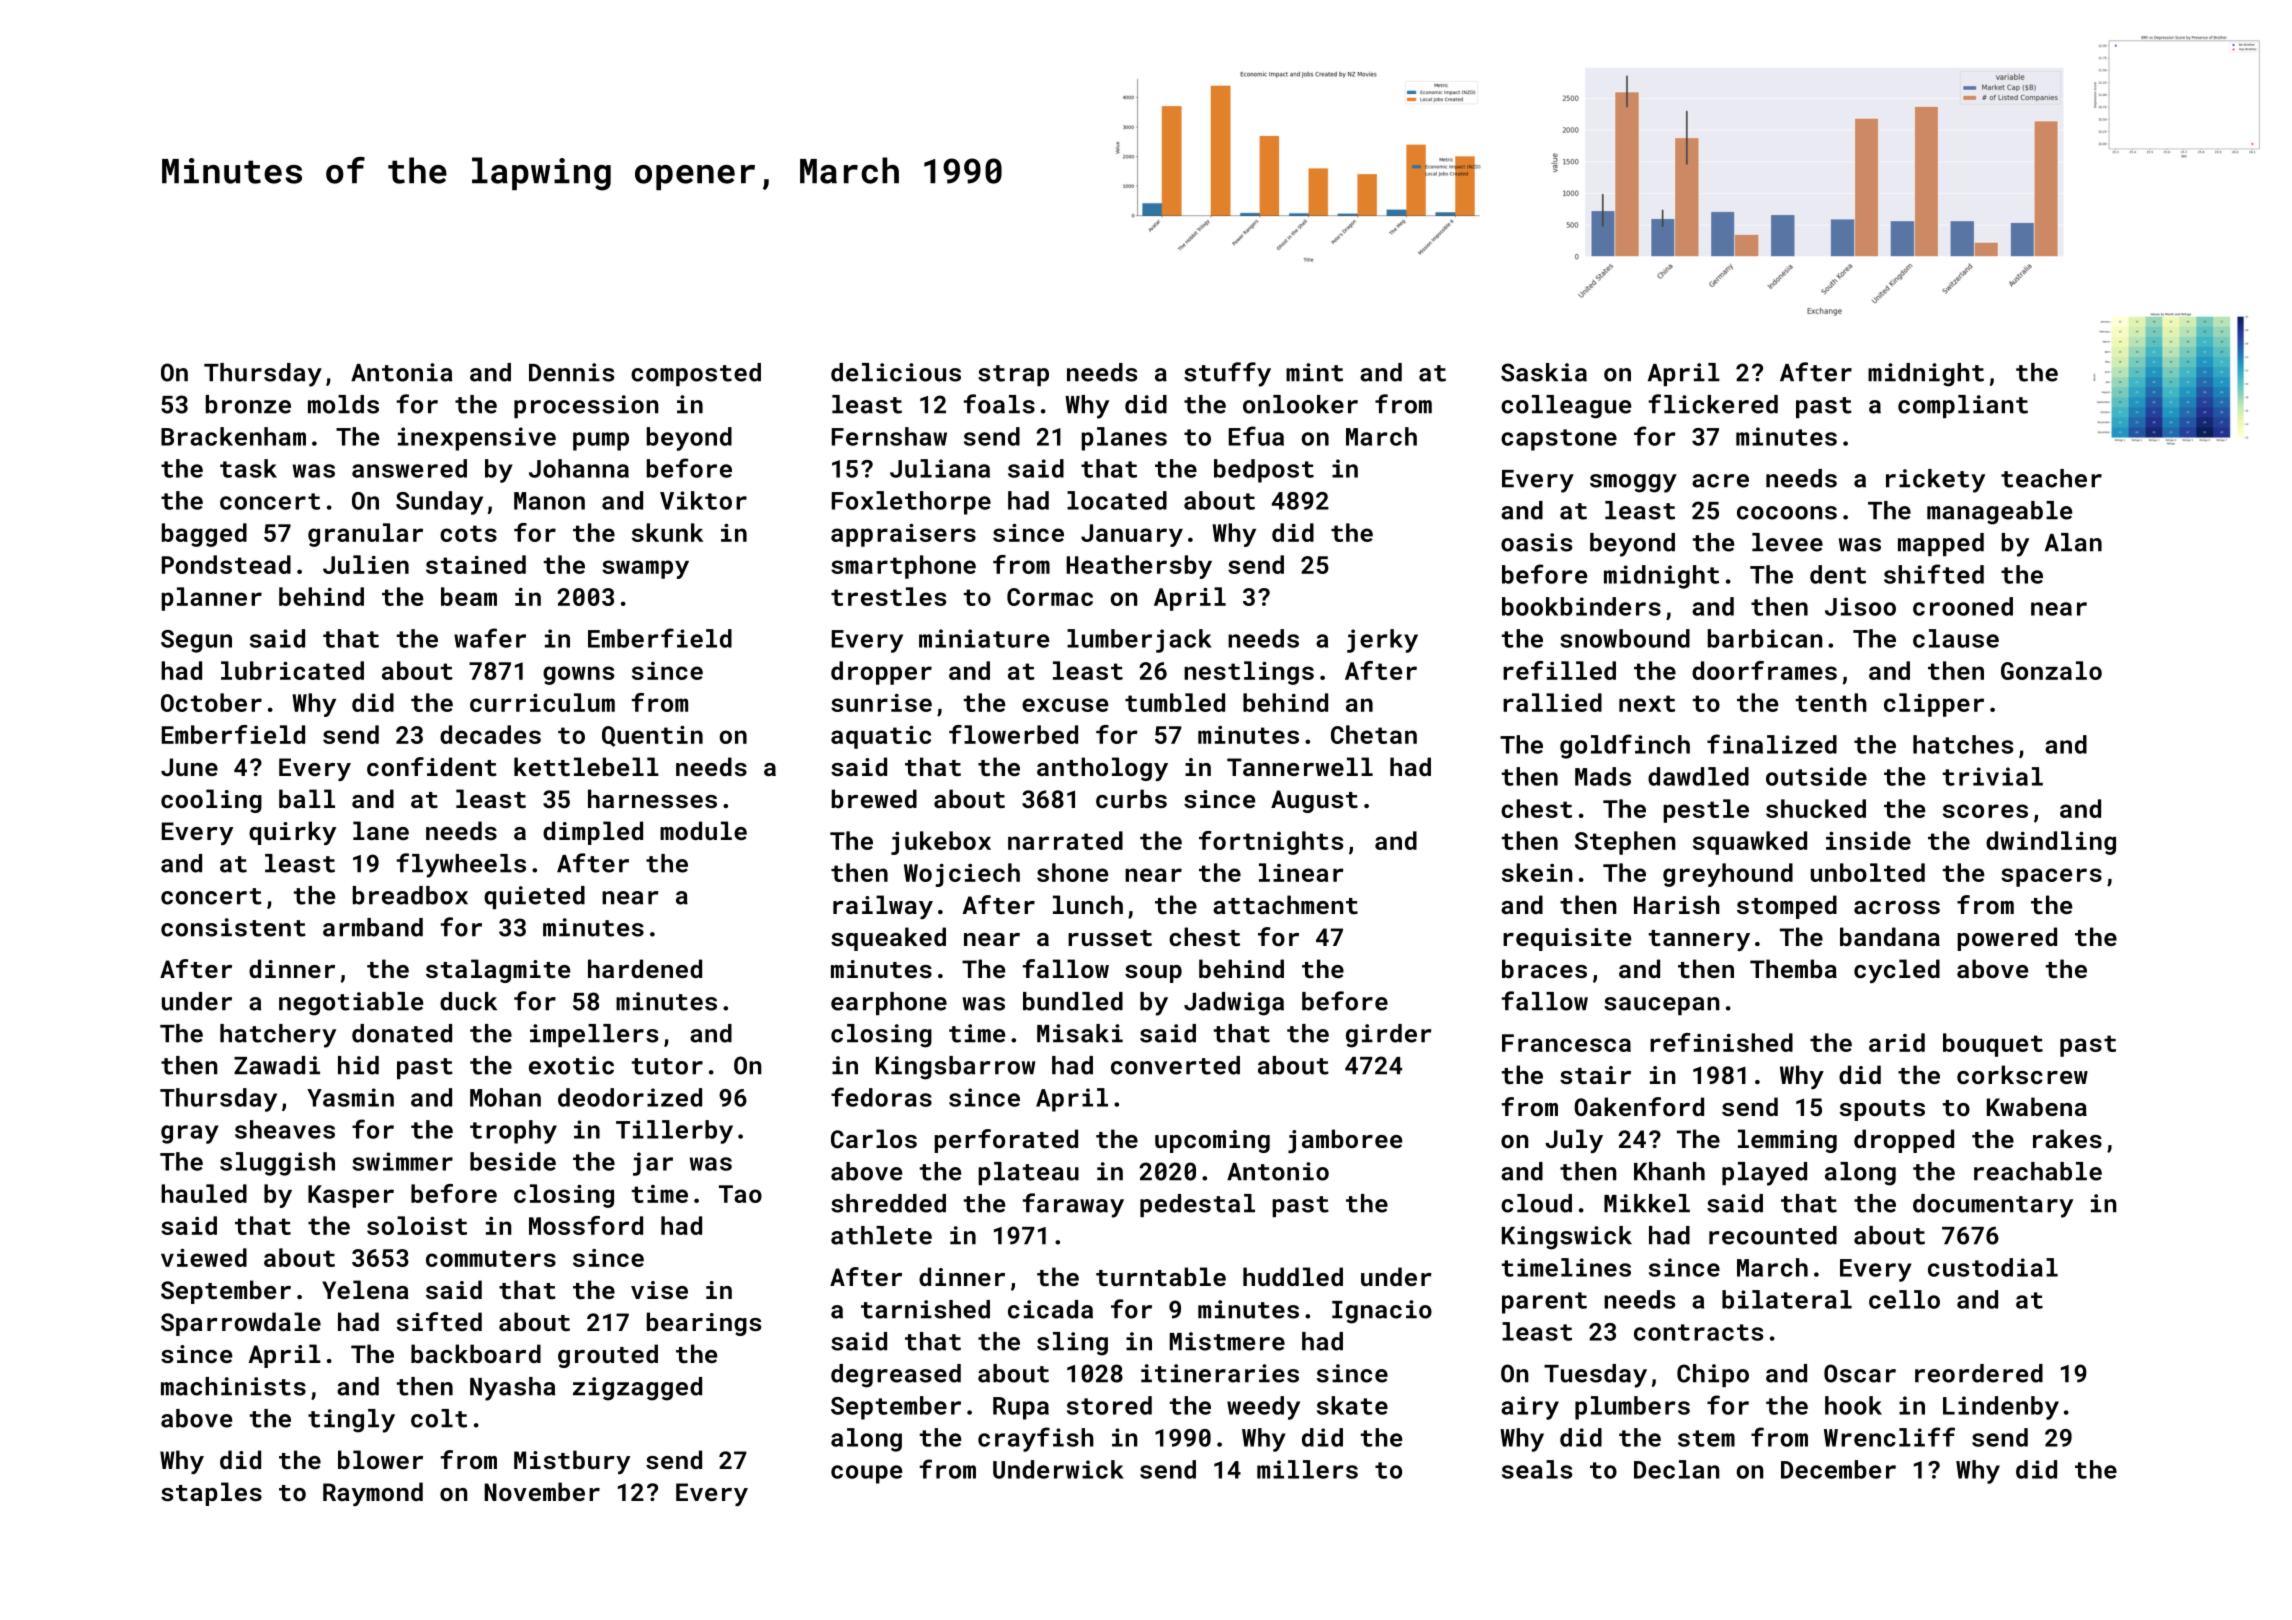 This image has width=2292, height=1620. I want to click on capstone, so click(1559, 440).
